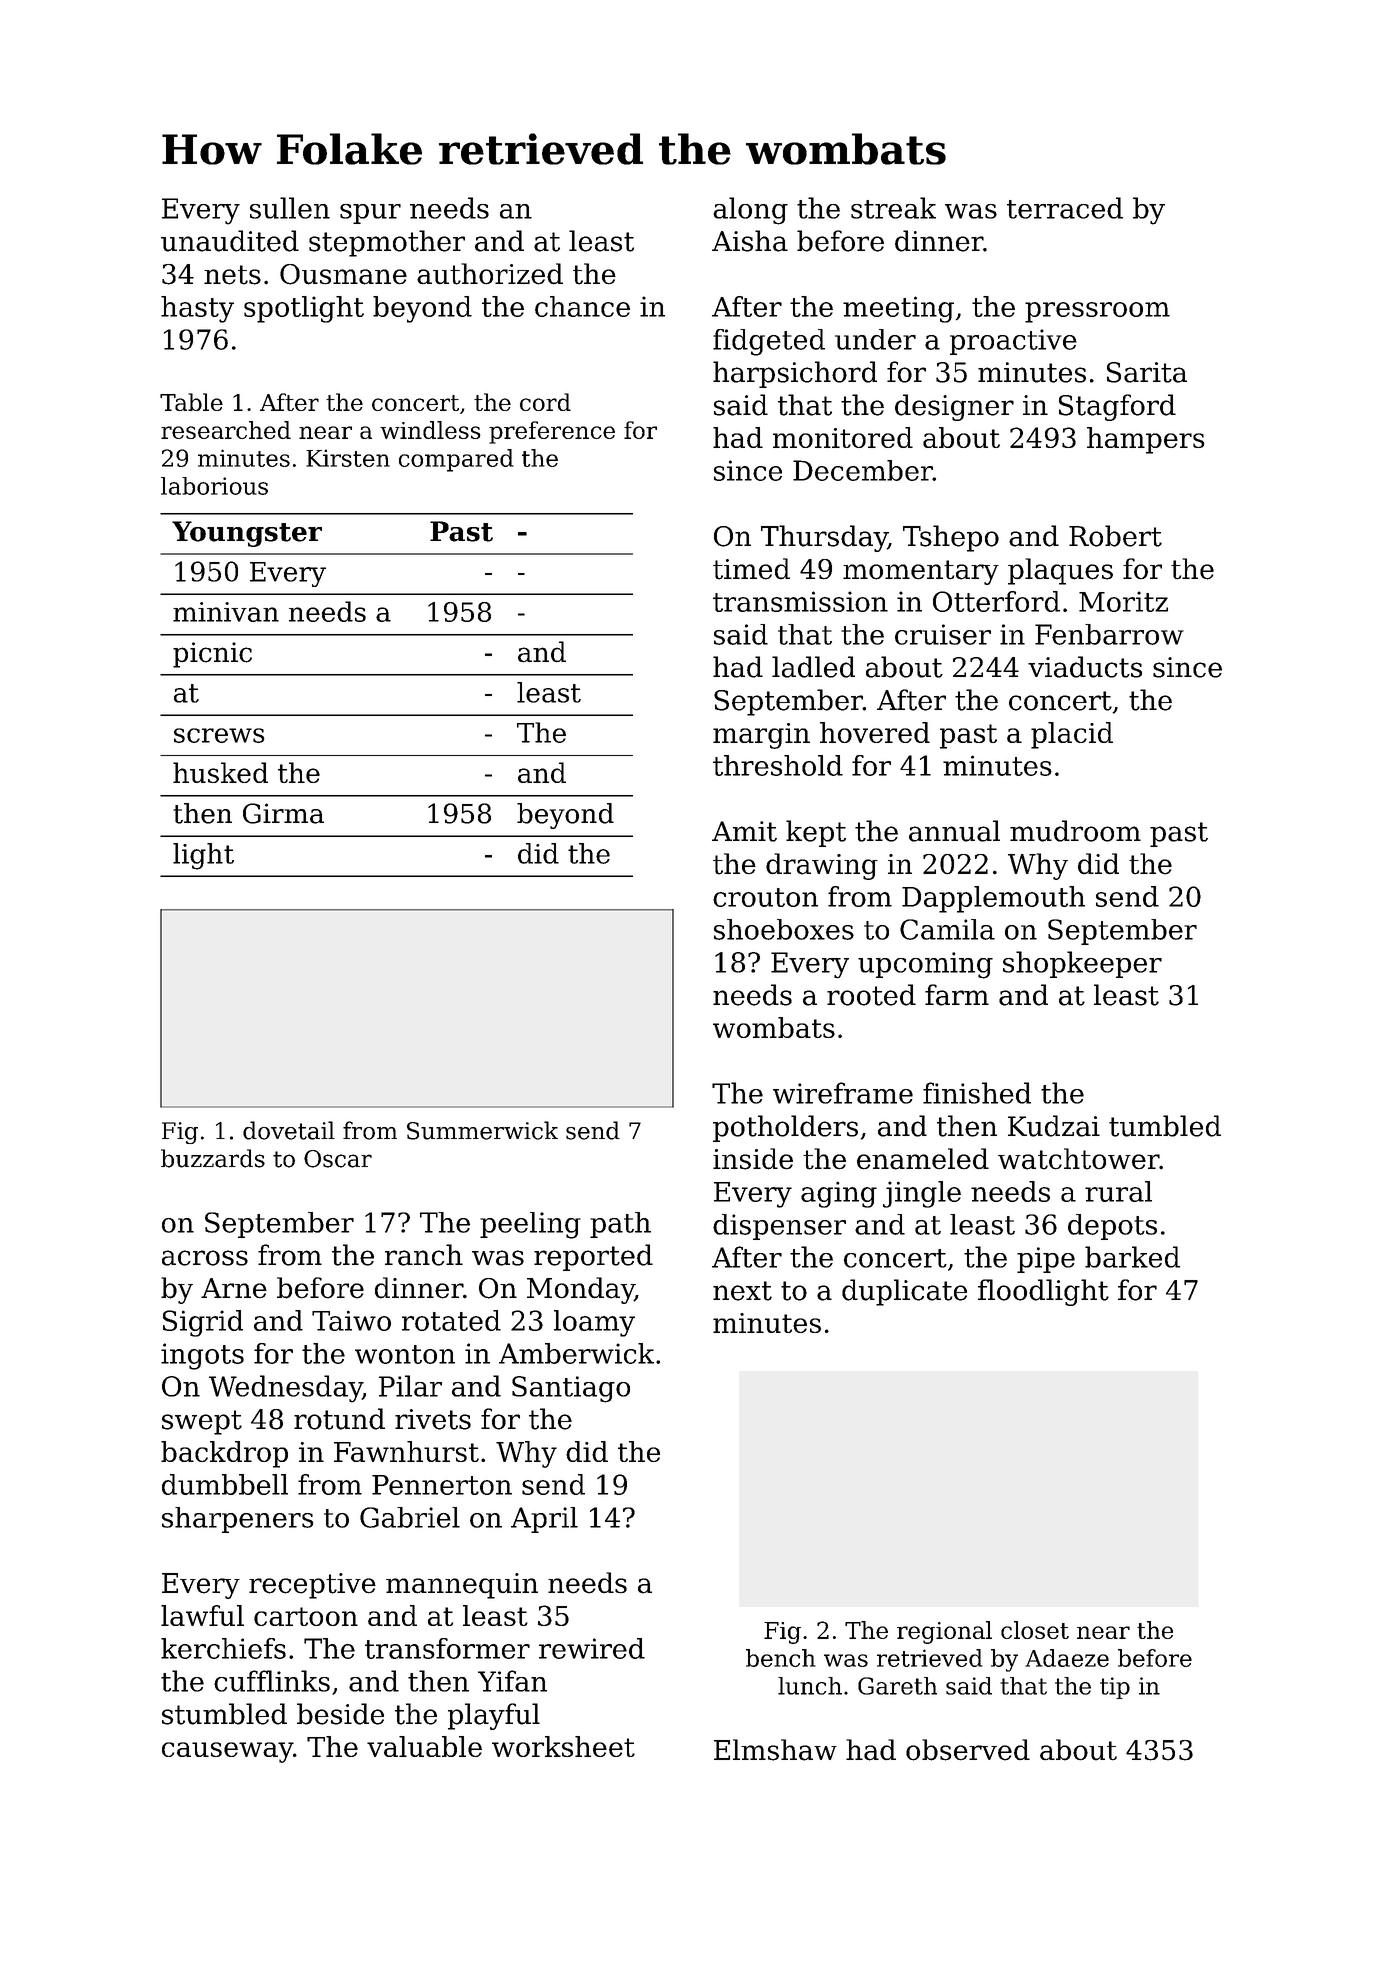  I want to click on April, so click(544, 1520).
